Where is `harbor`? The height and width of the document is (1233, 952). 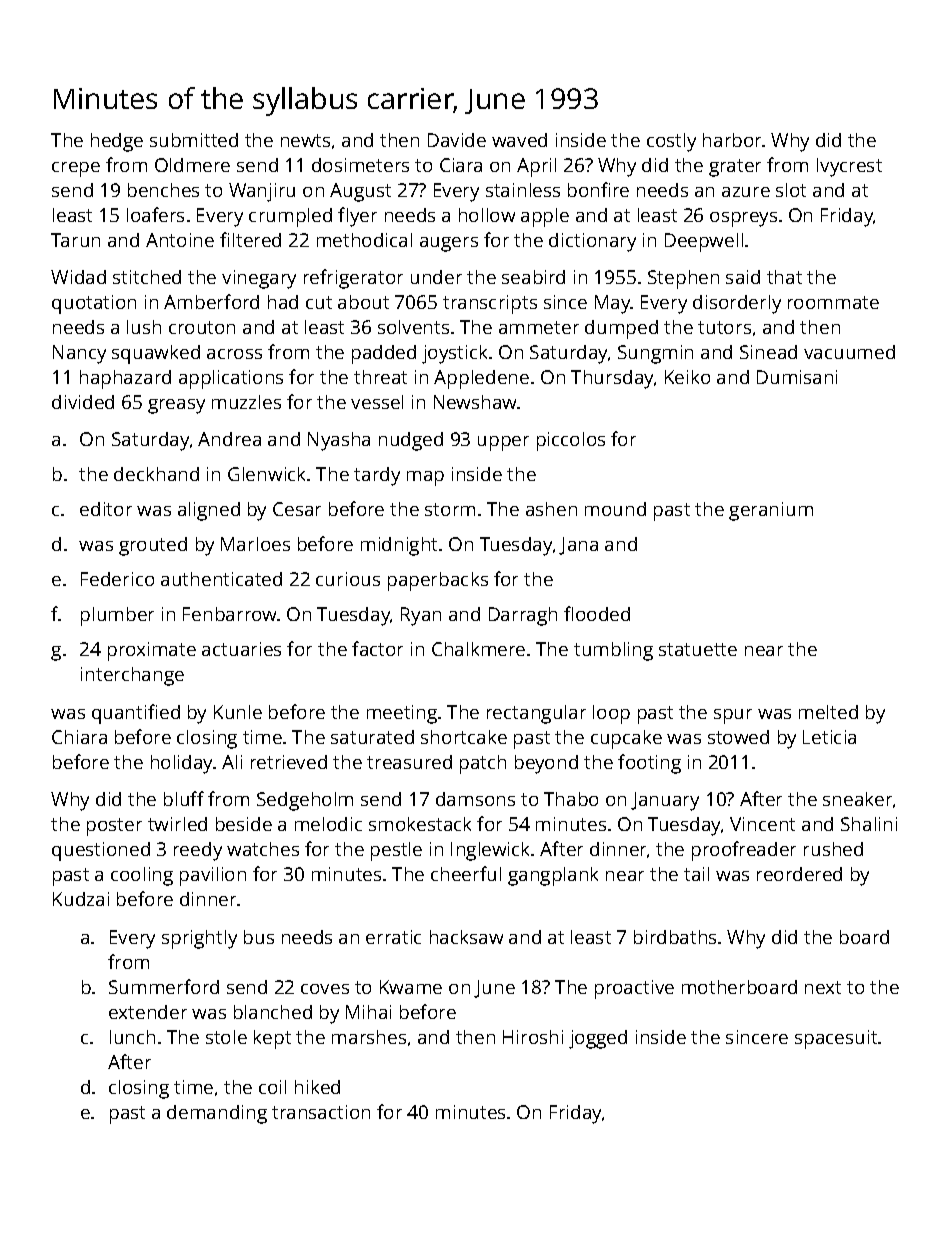 harbor is located at coordinates (733, 140).
